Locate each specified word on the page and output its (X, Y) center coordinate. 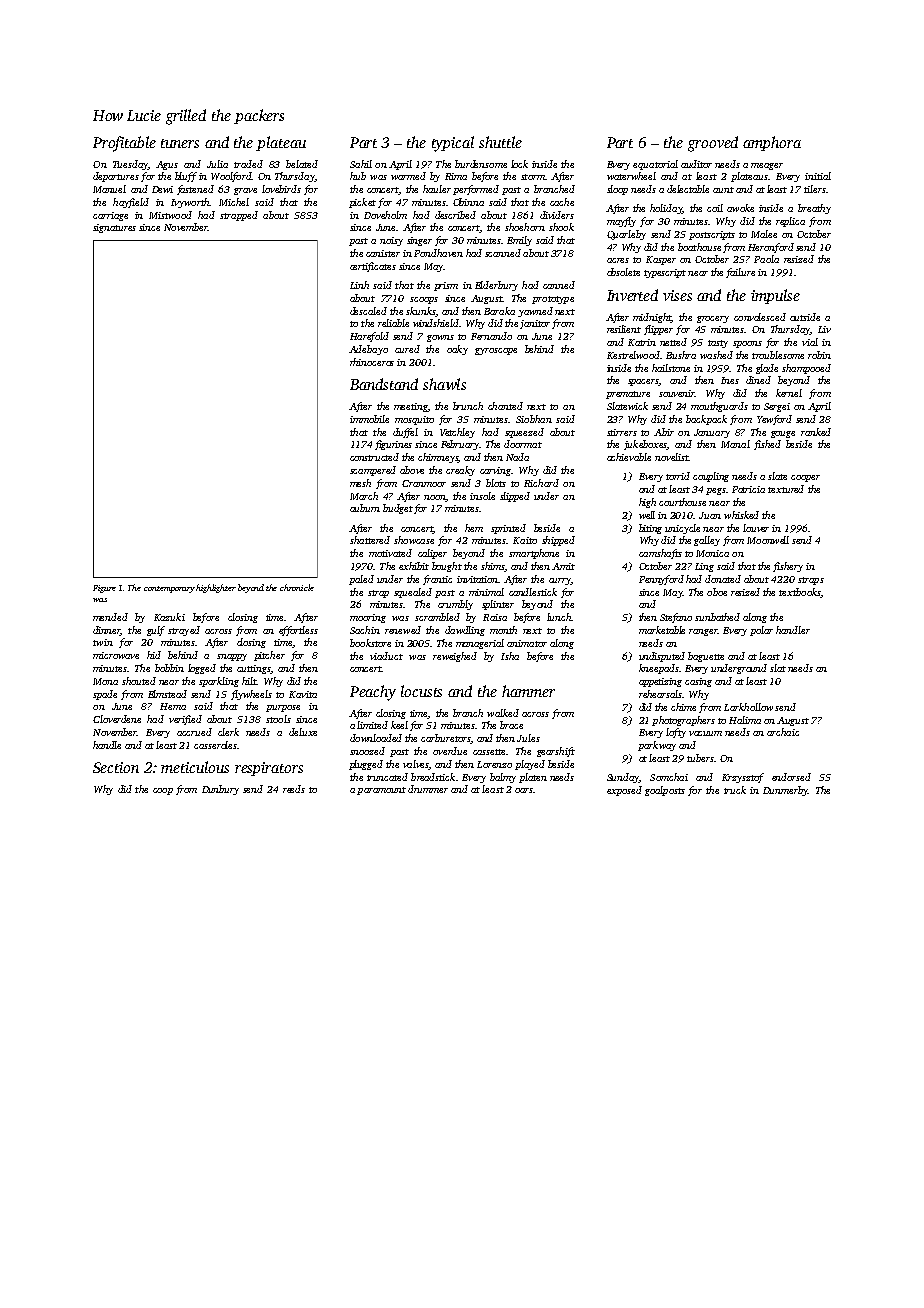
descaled (368, 311)
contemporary (169, 589)
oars (524, 790)
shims (492, 566)
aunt (723, 190)
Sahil (361, 164)
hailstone (671, 368)
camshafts (660, 554)
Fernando (491, 336)
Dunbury (220, 790)
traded (248, 164)
